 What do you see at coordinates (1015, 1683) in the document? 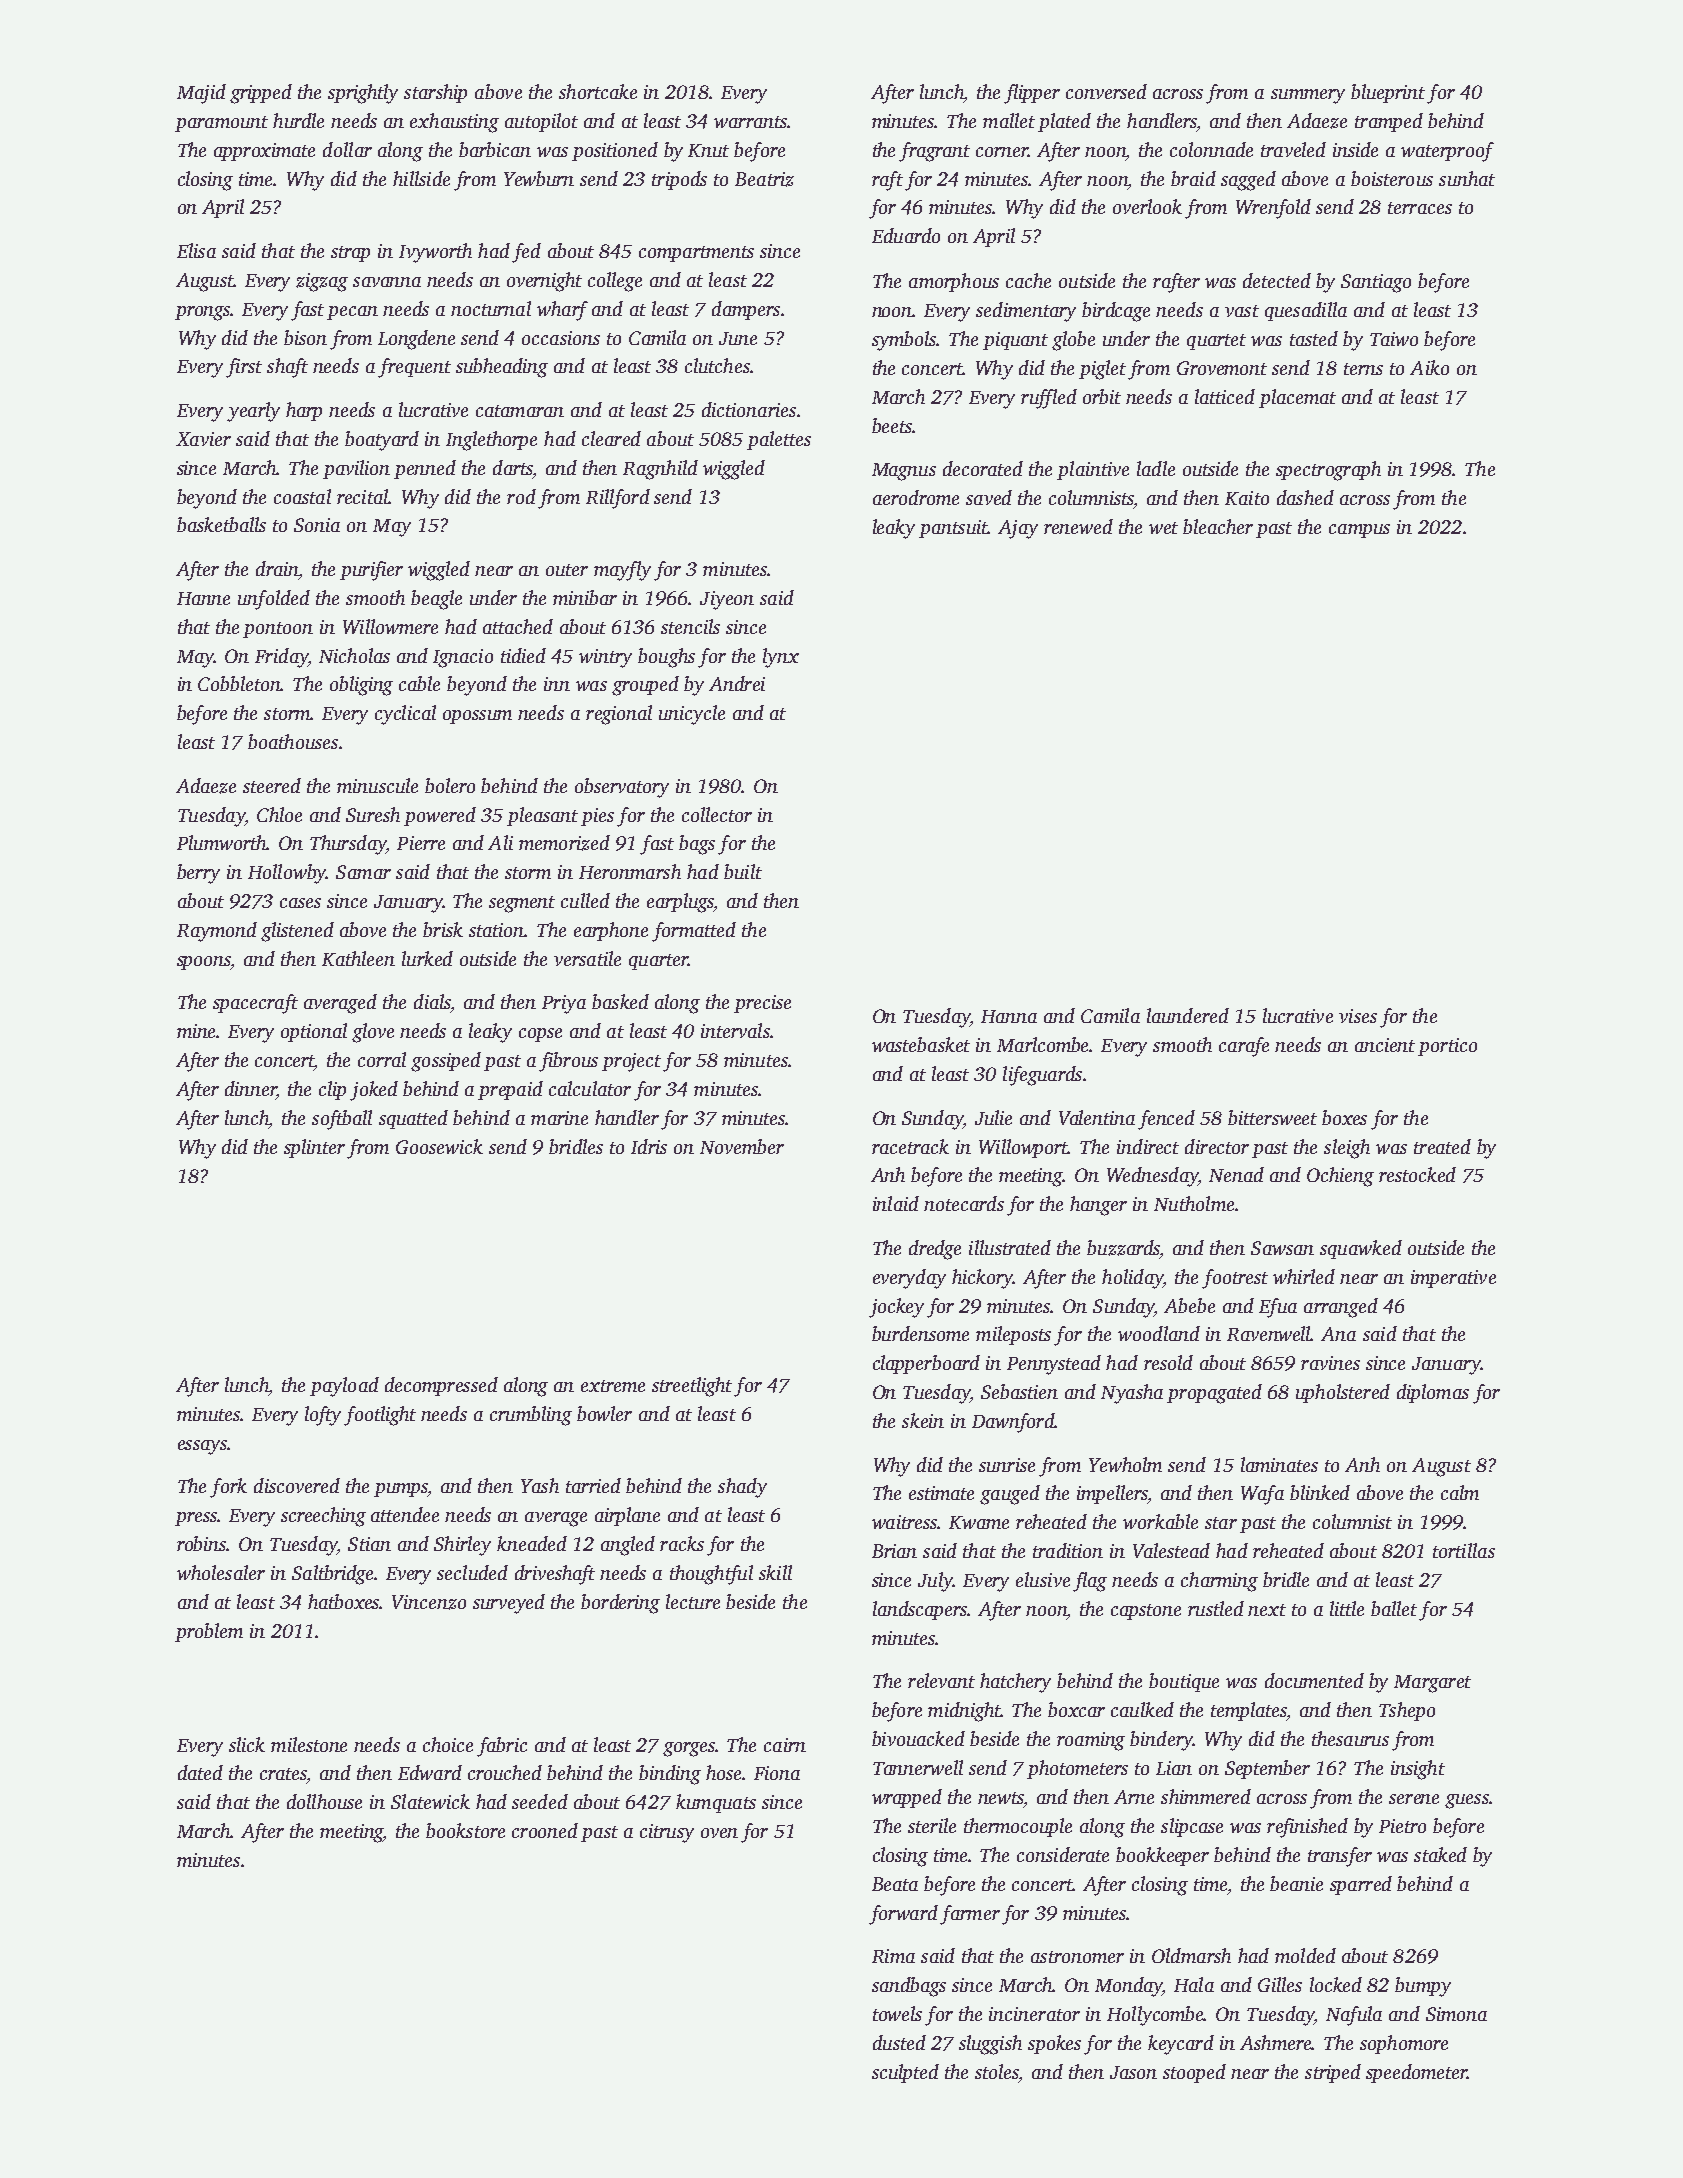
I see `hatchery` at bounding box center [1015, 1683].
